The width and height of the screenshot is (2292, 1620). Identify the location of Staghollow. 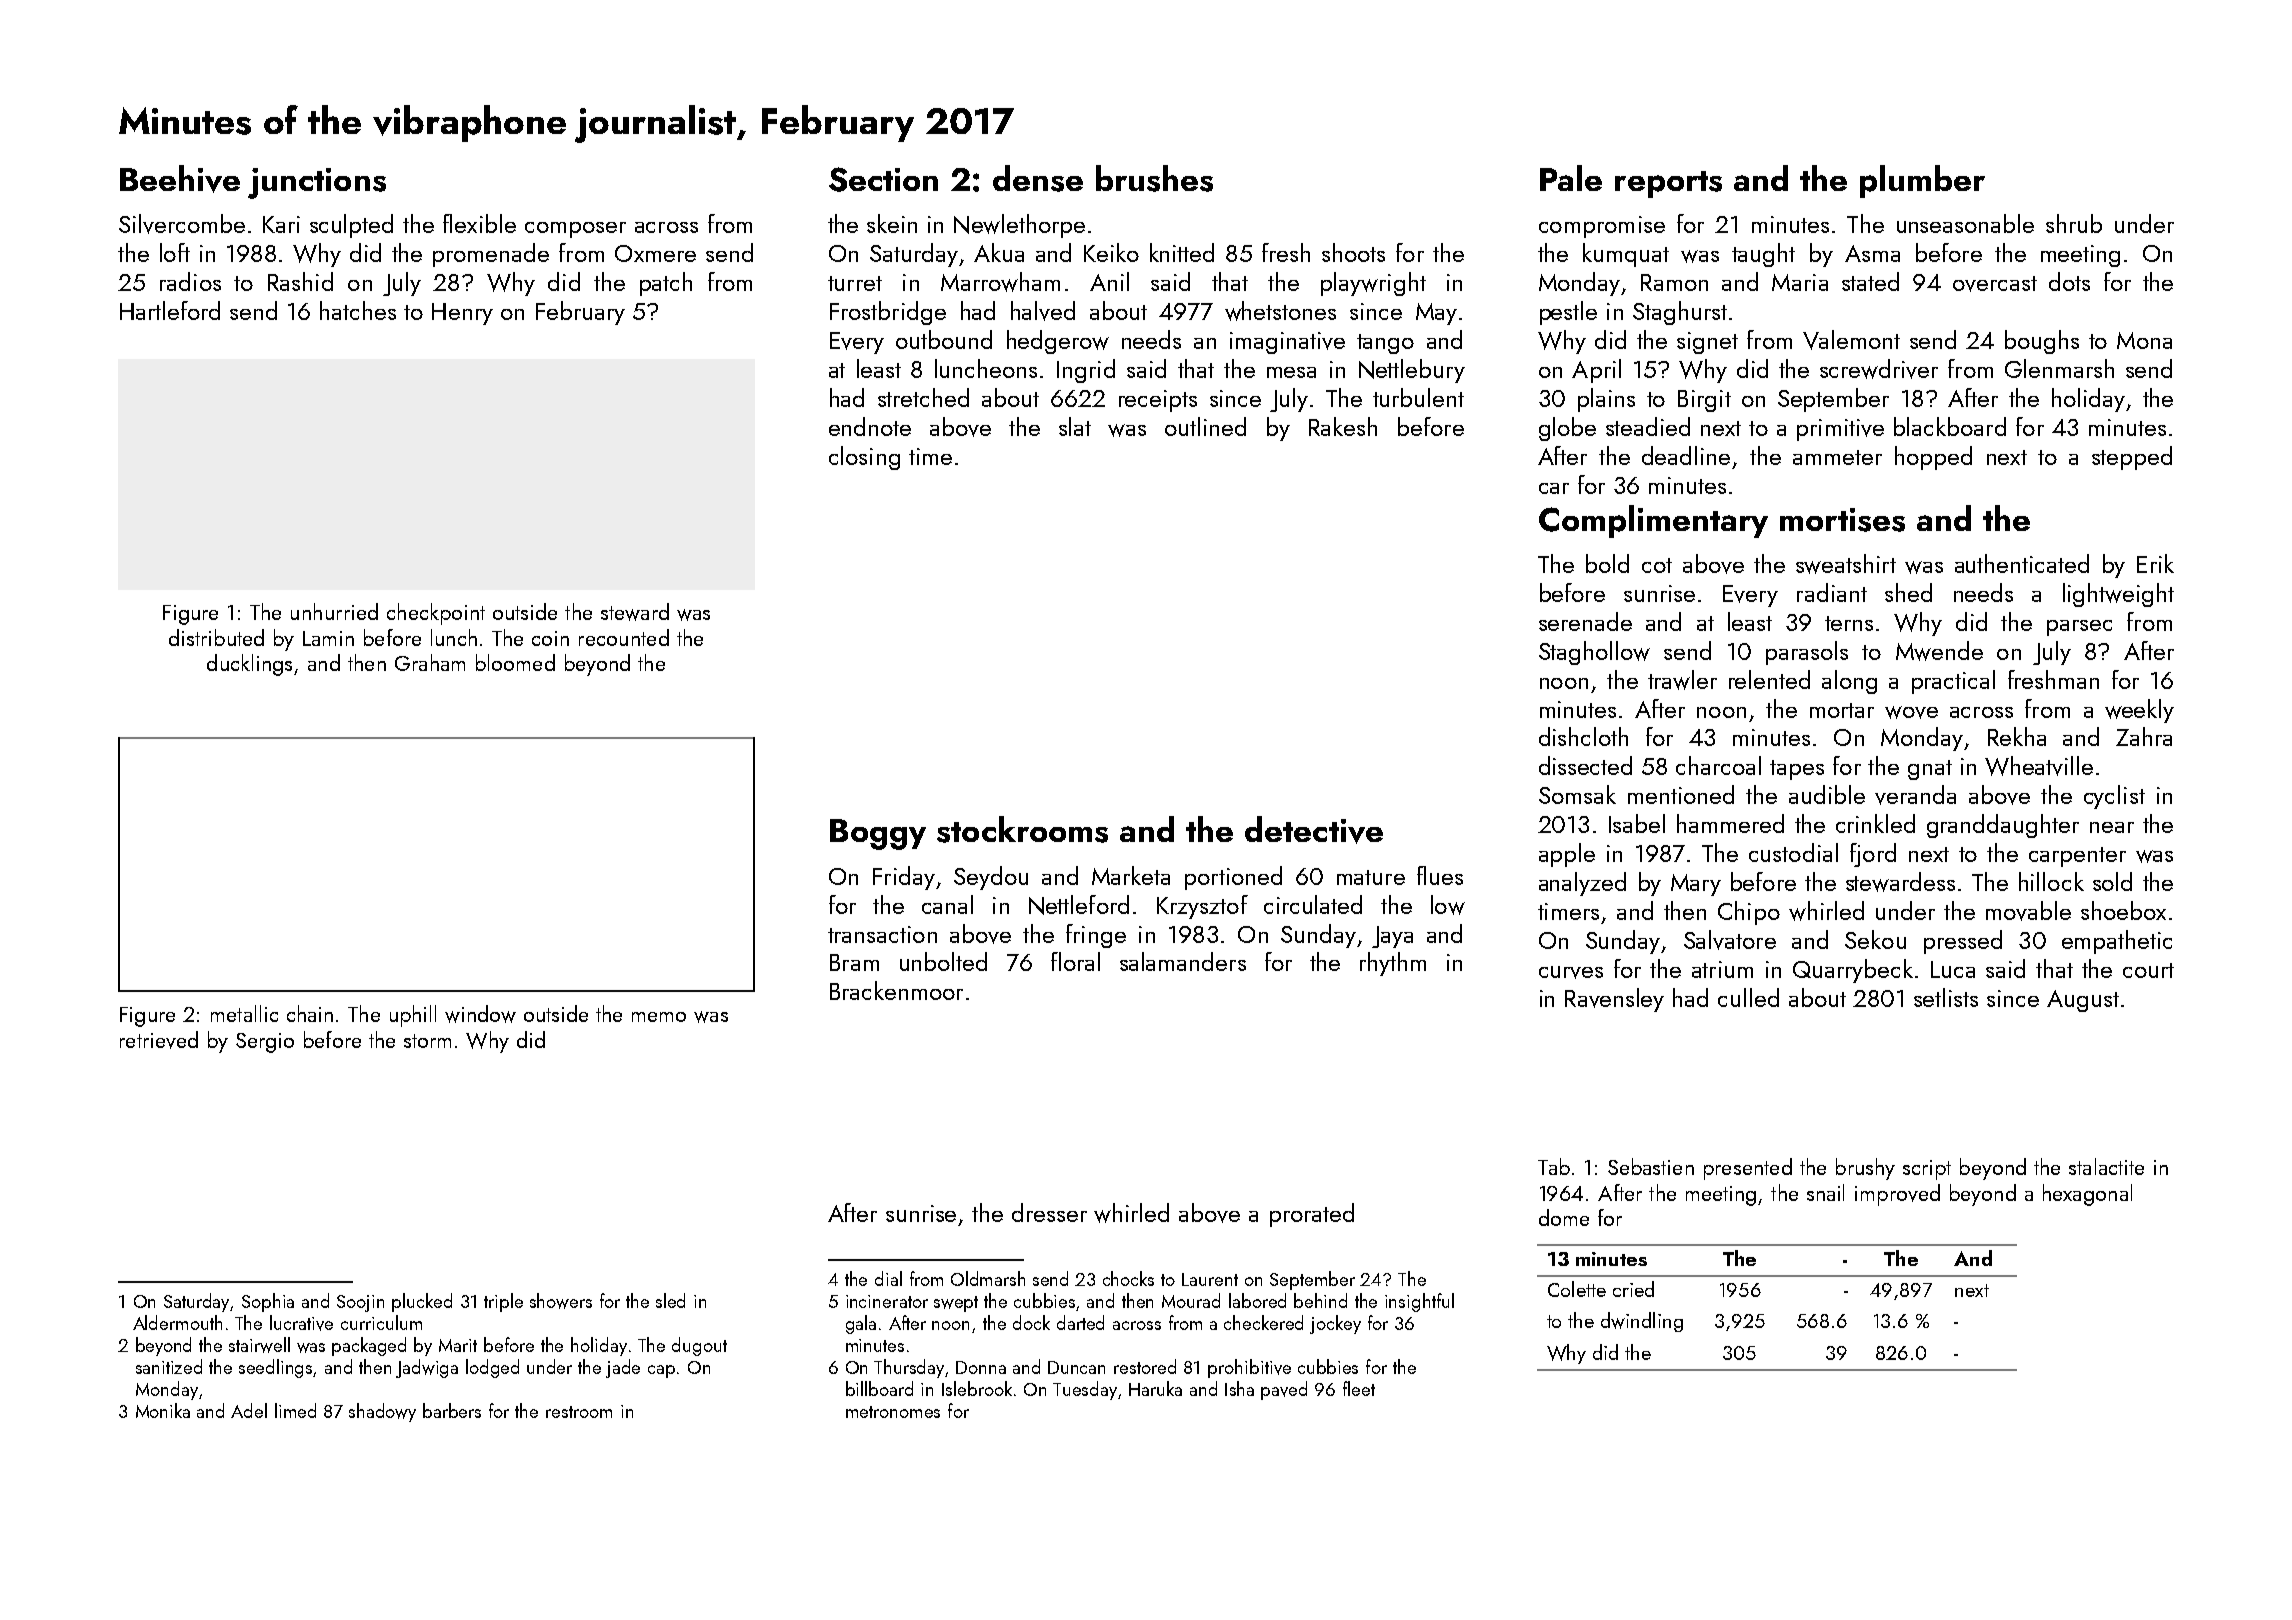
(1594, 653).
